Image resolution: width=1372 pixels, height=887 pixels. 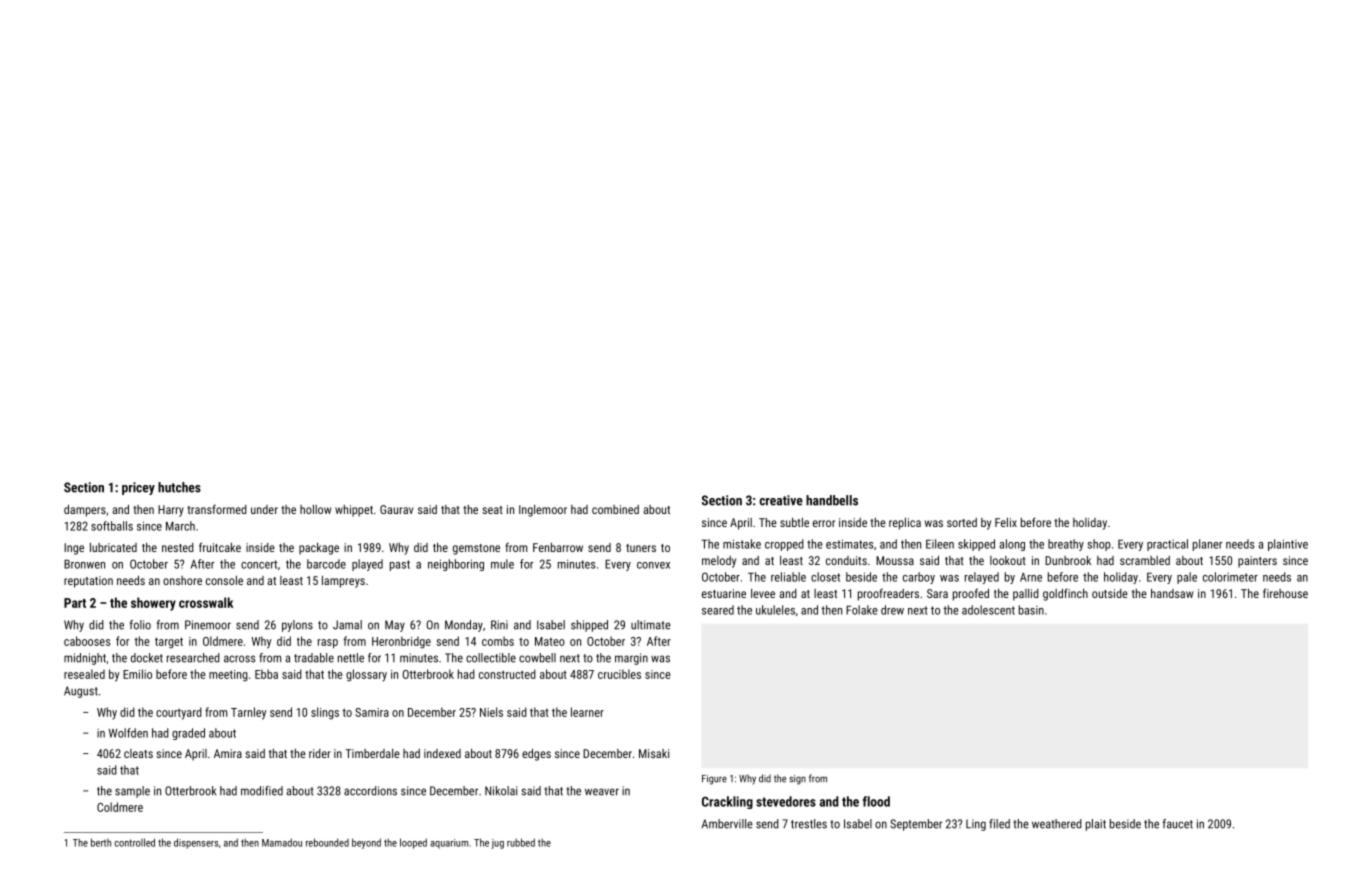 I want to click on combined, so click(x=615, y=509).
